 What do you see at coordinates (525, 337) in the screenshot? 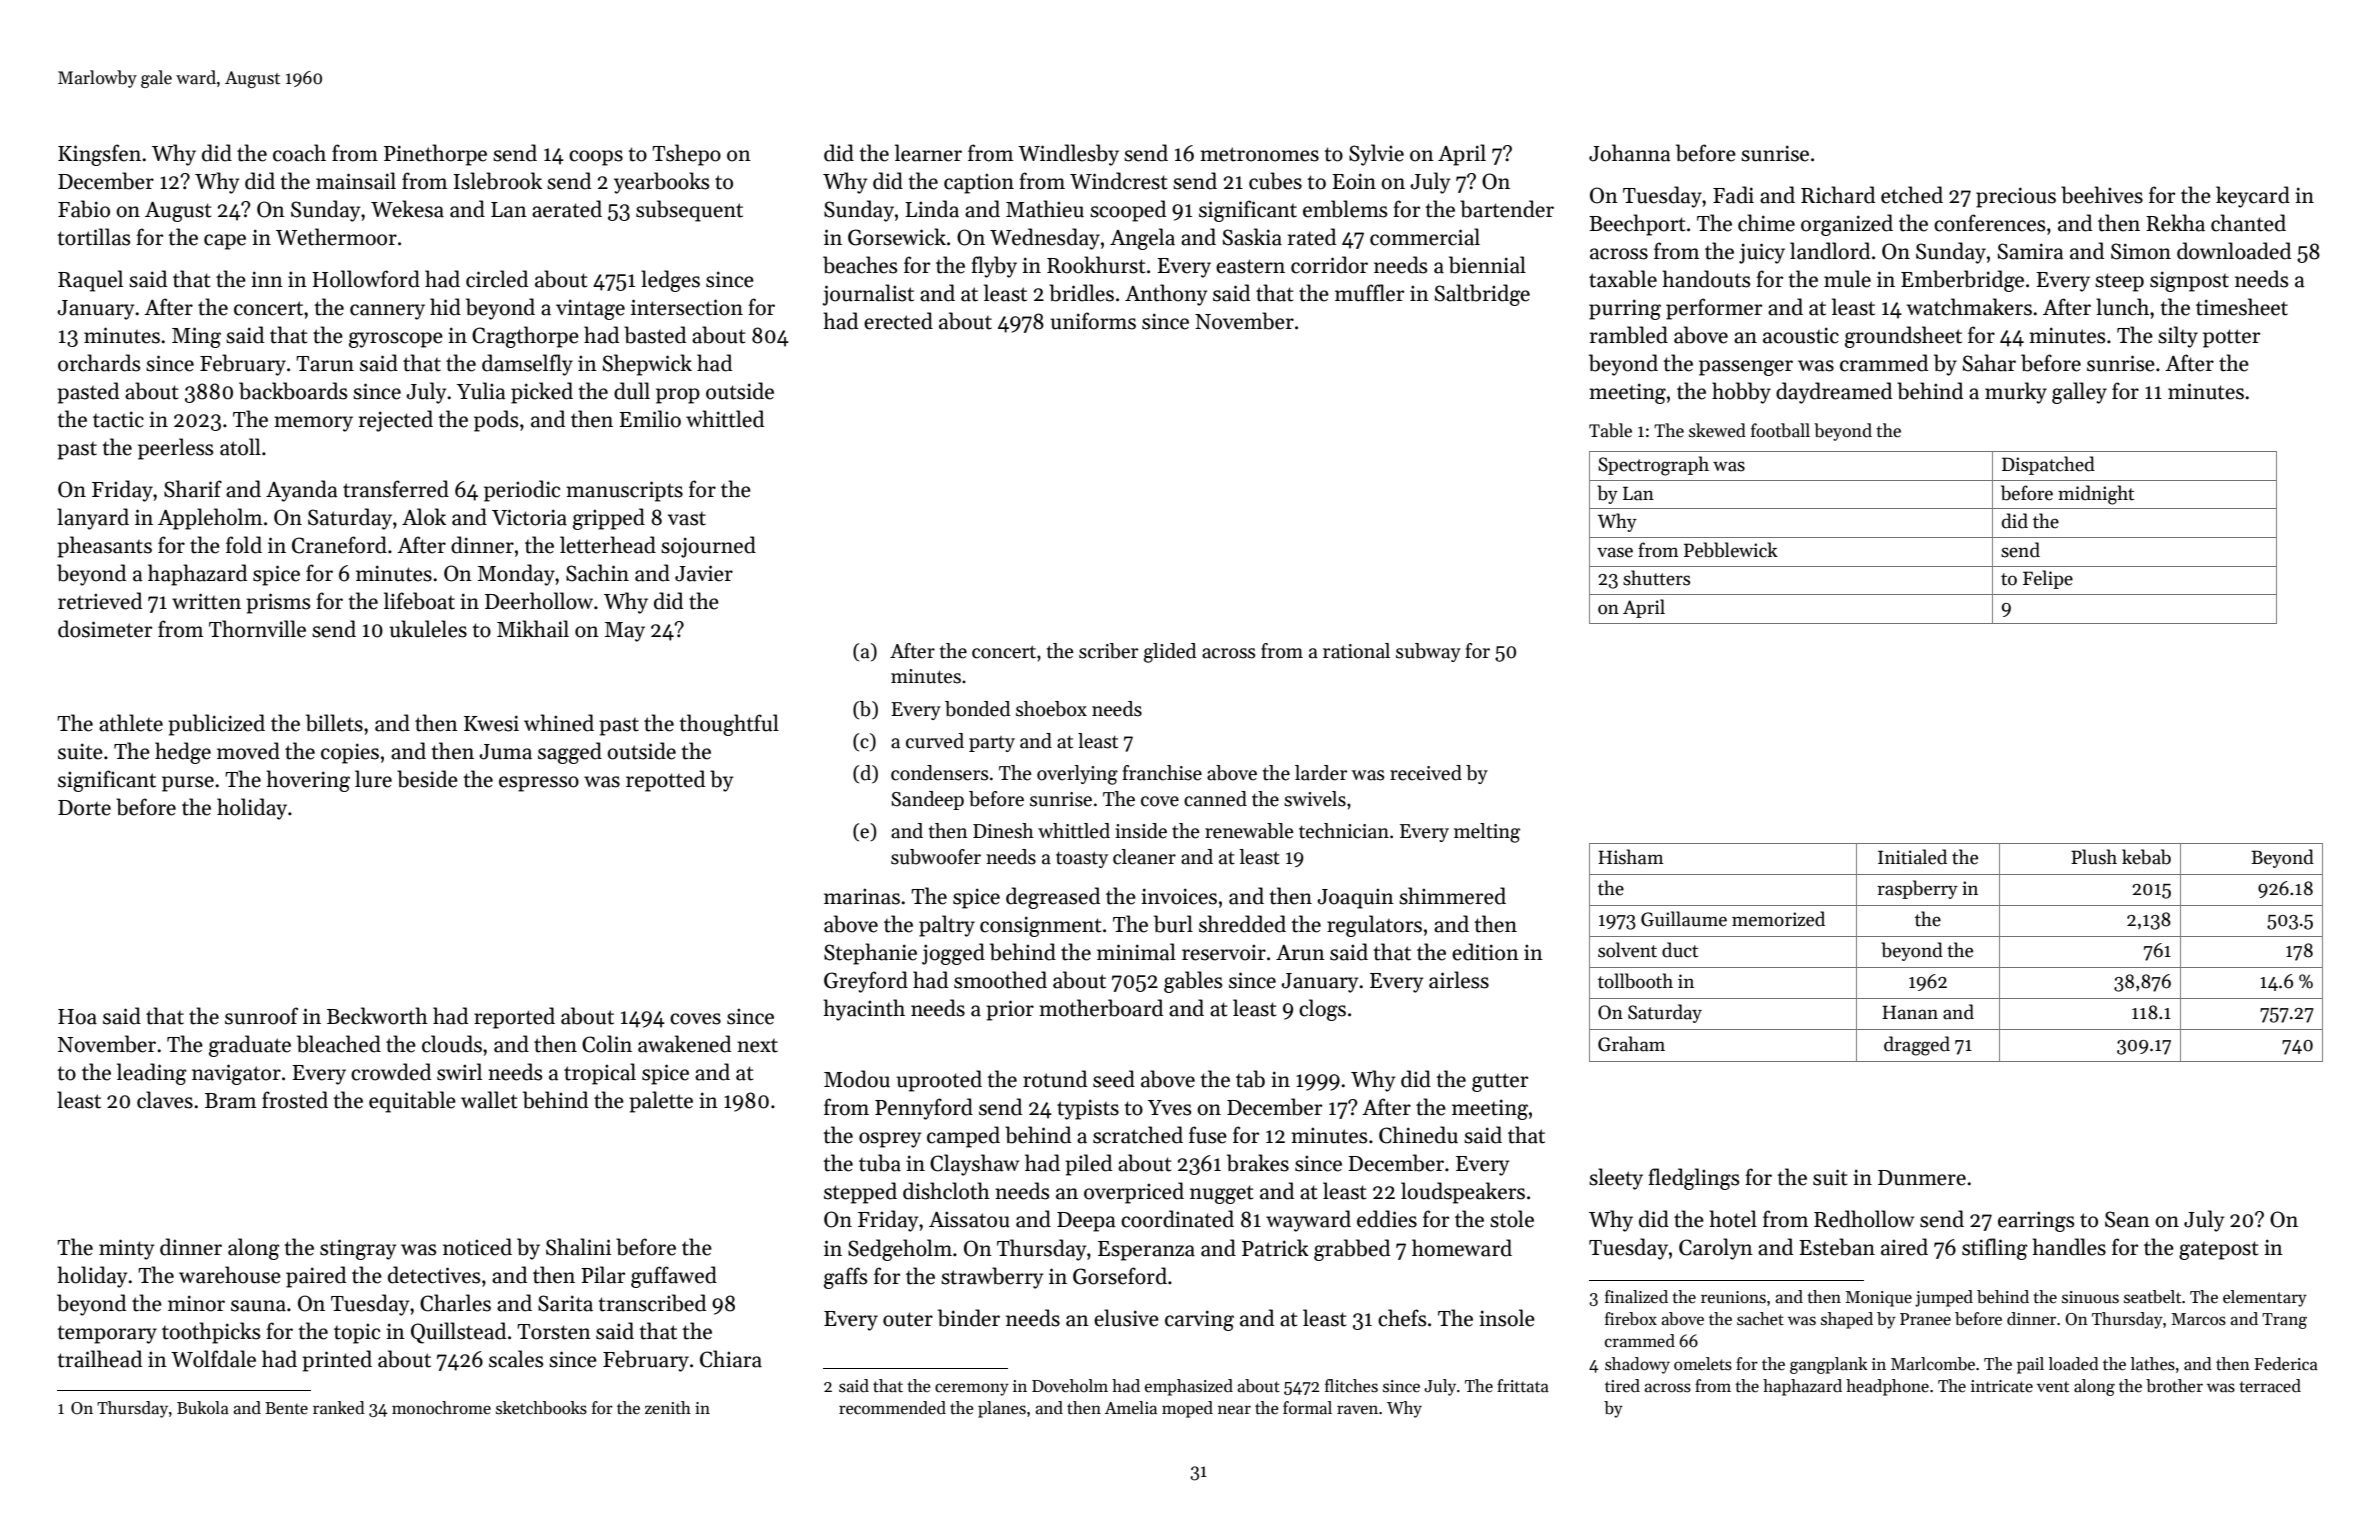
I see `Cragthorpe` at bounding box center [525, 337].
